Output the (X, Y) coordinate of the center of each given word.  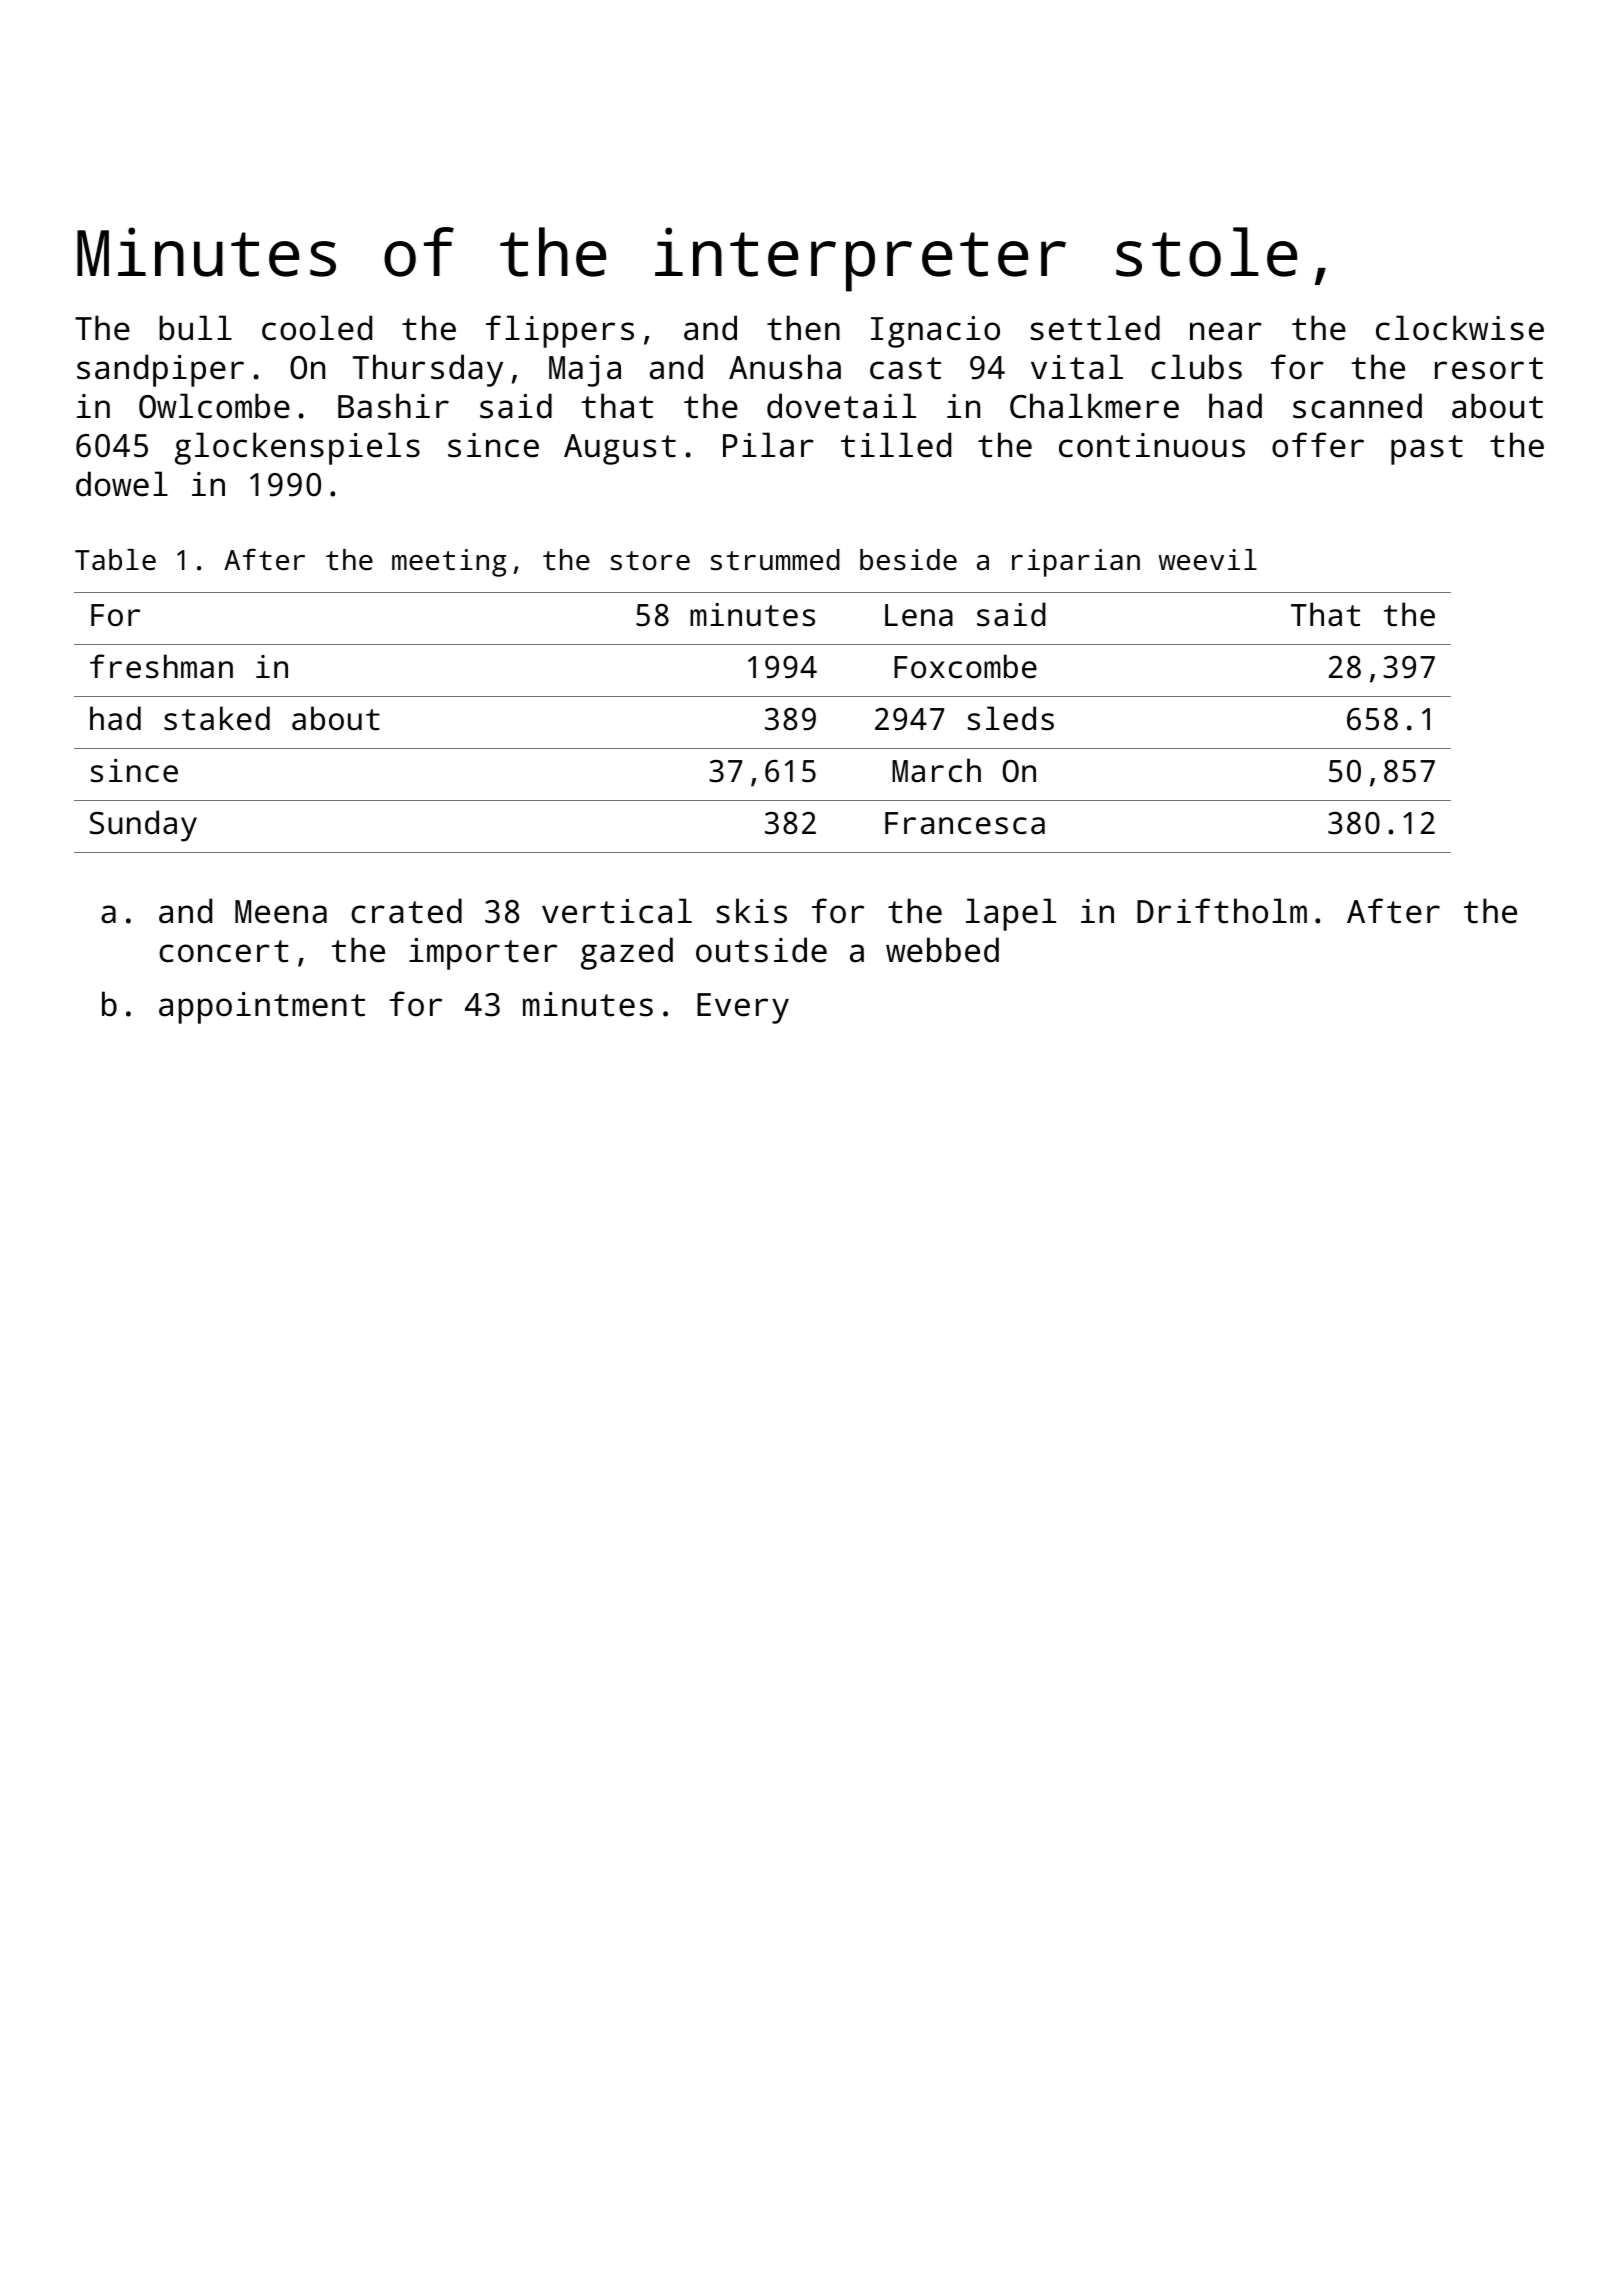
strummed (775, 560)
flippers (560, 331)
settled (1095, 328)
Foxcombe (965, 666)
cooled (317, 328)
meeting (449, 563)
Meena (281, 912)
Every (743, 1008)
